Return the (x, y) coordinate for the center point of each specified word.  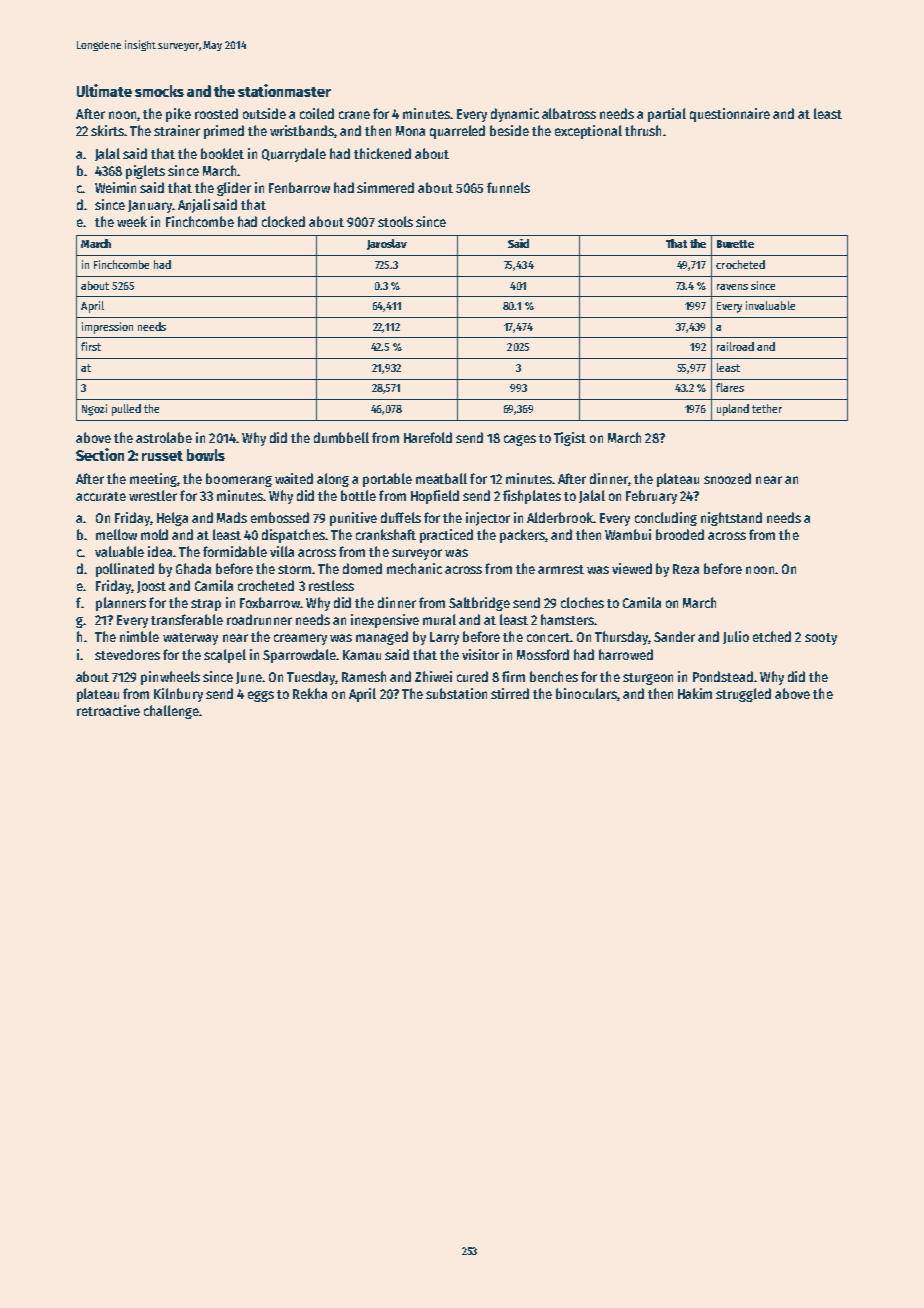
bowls (206, 455)
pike (178, 115)
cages (520, 440)
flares (730, 387)
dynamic (515, 115)
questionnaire (730, 115)
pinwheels (170, 678)
